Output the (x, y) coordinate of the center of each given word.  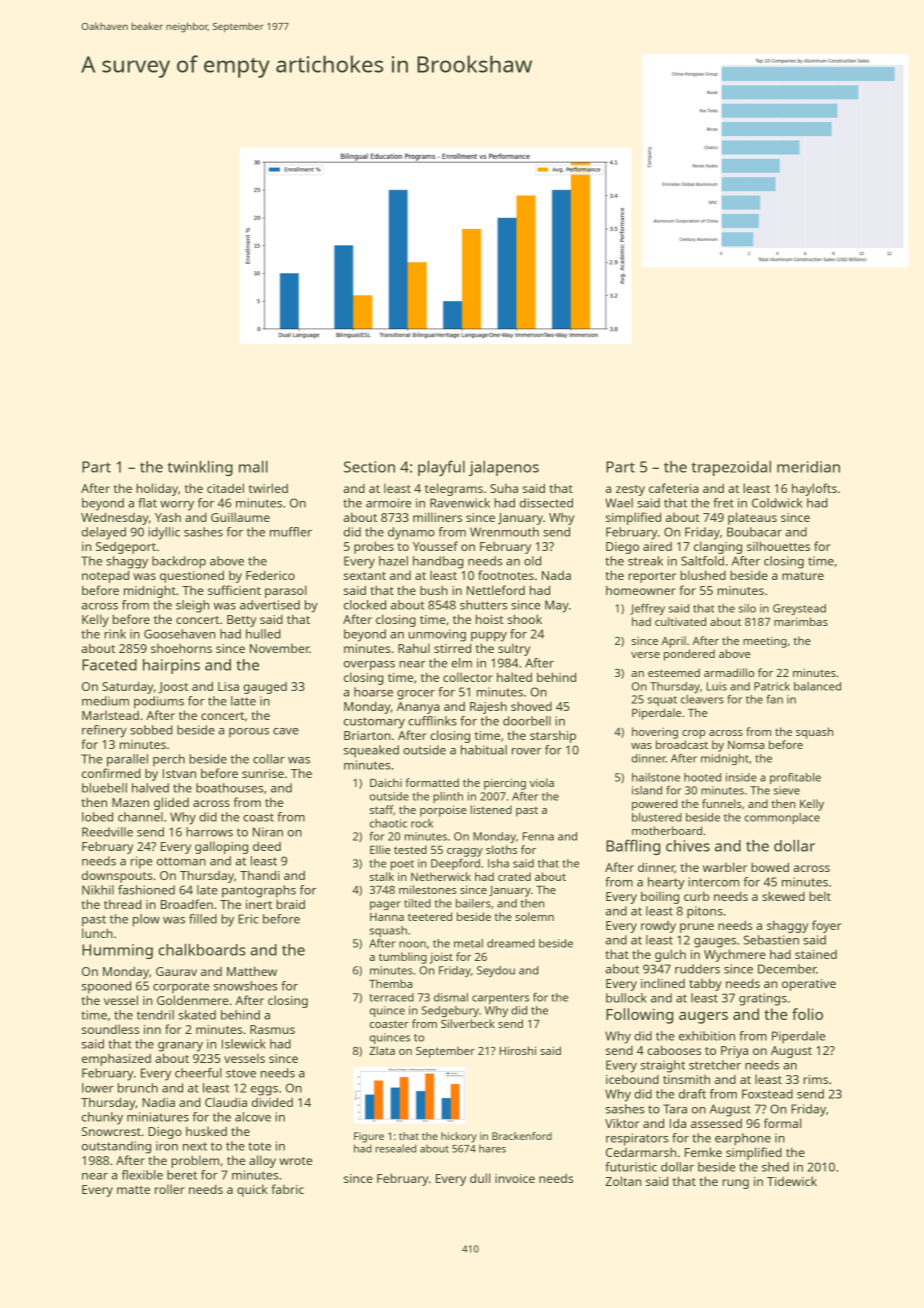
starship (553, 736)
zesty (630, 490)
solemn (534, 916)
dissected (546, 503)
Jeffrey (647, 609)
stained (816, 954)
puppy (489, 637)
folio (807, 1014)
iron (167, 1146)
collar (269, 759)
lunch (97, 933)
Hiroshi (518, 1050)
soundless (110, 1029)
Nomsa (746, 745)
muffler (291, 532)
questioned (192, 577)
